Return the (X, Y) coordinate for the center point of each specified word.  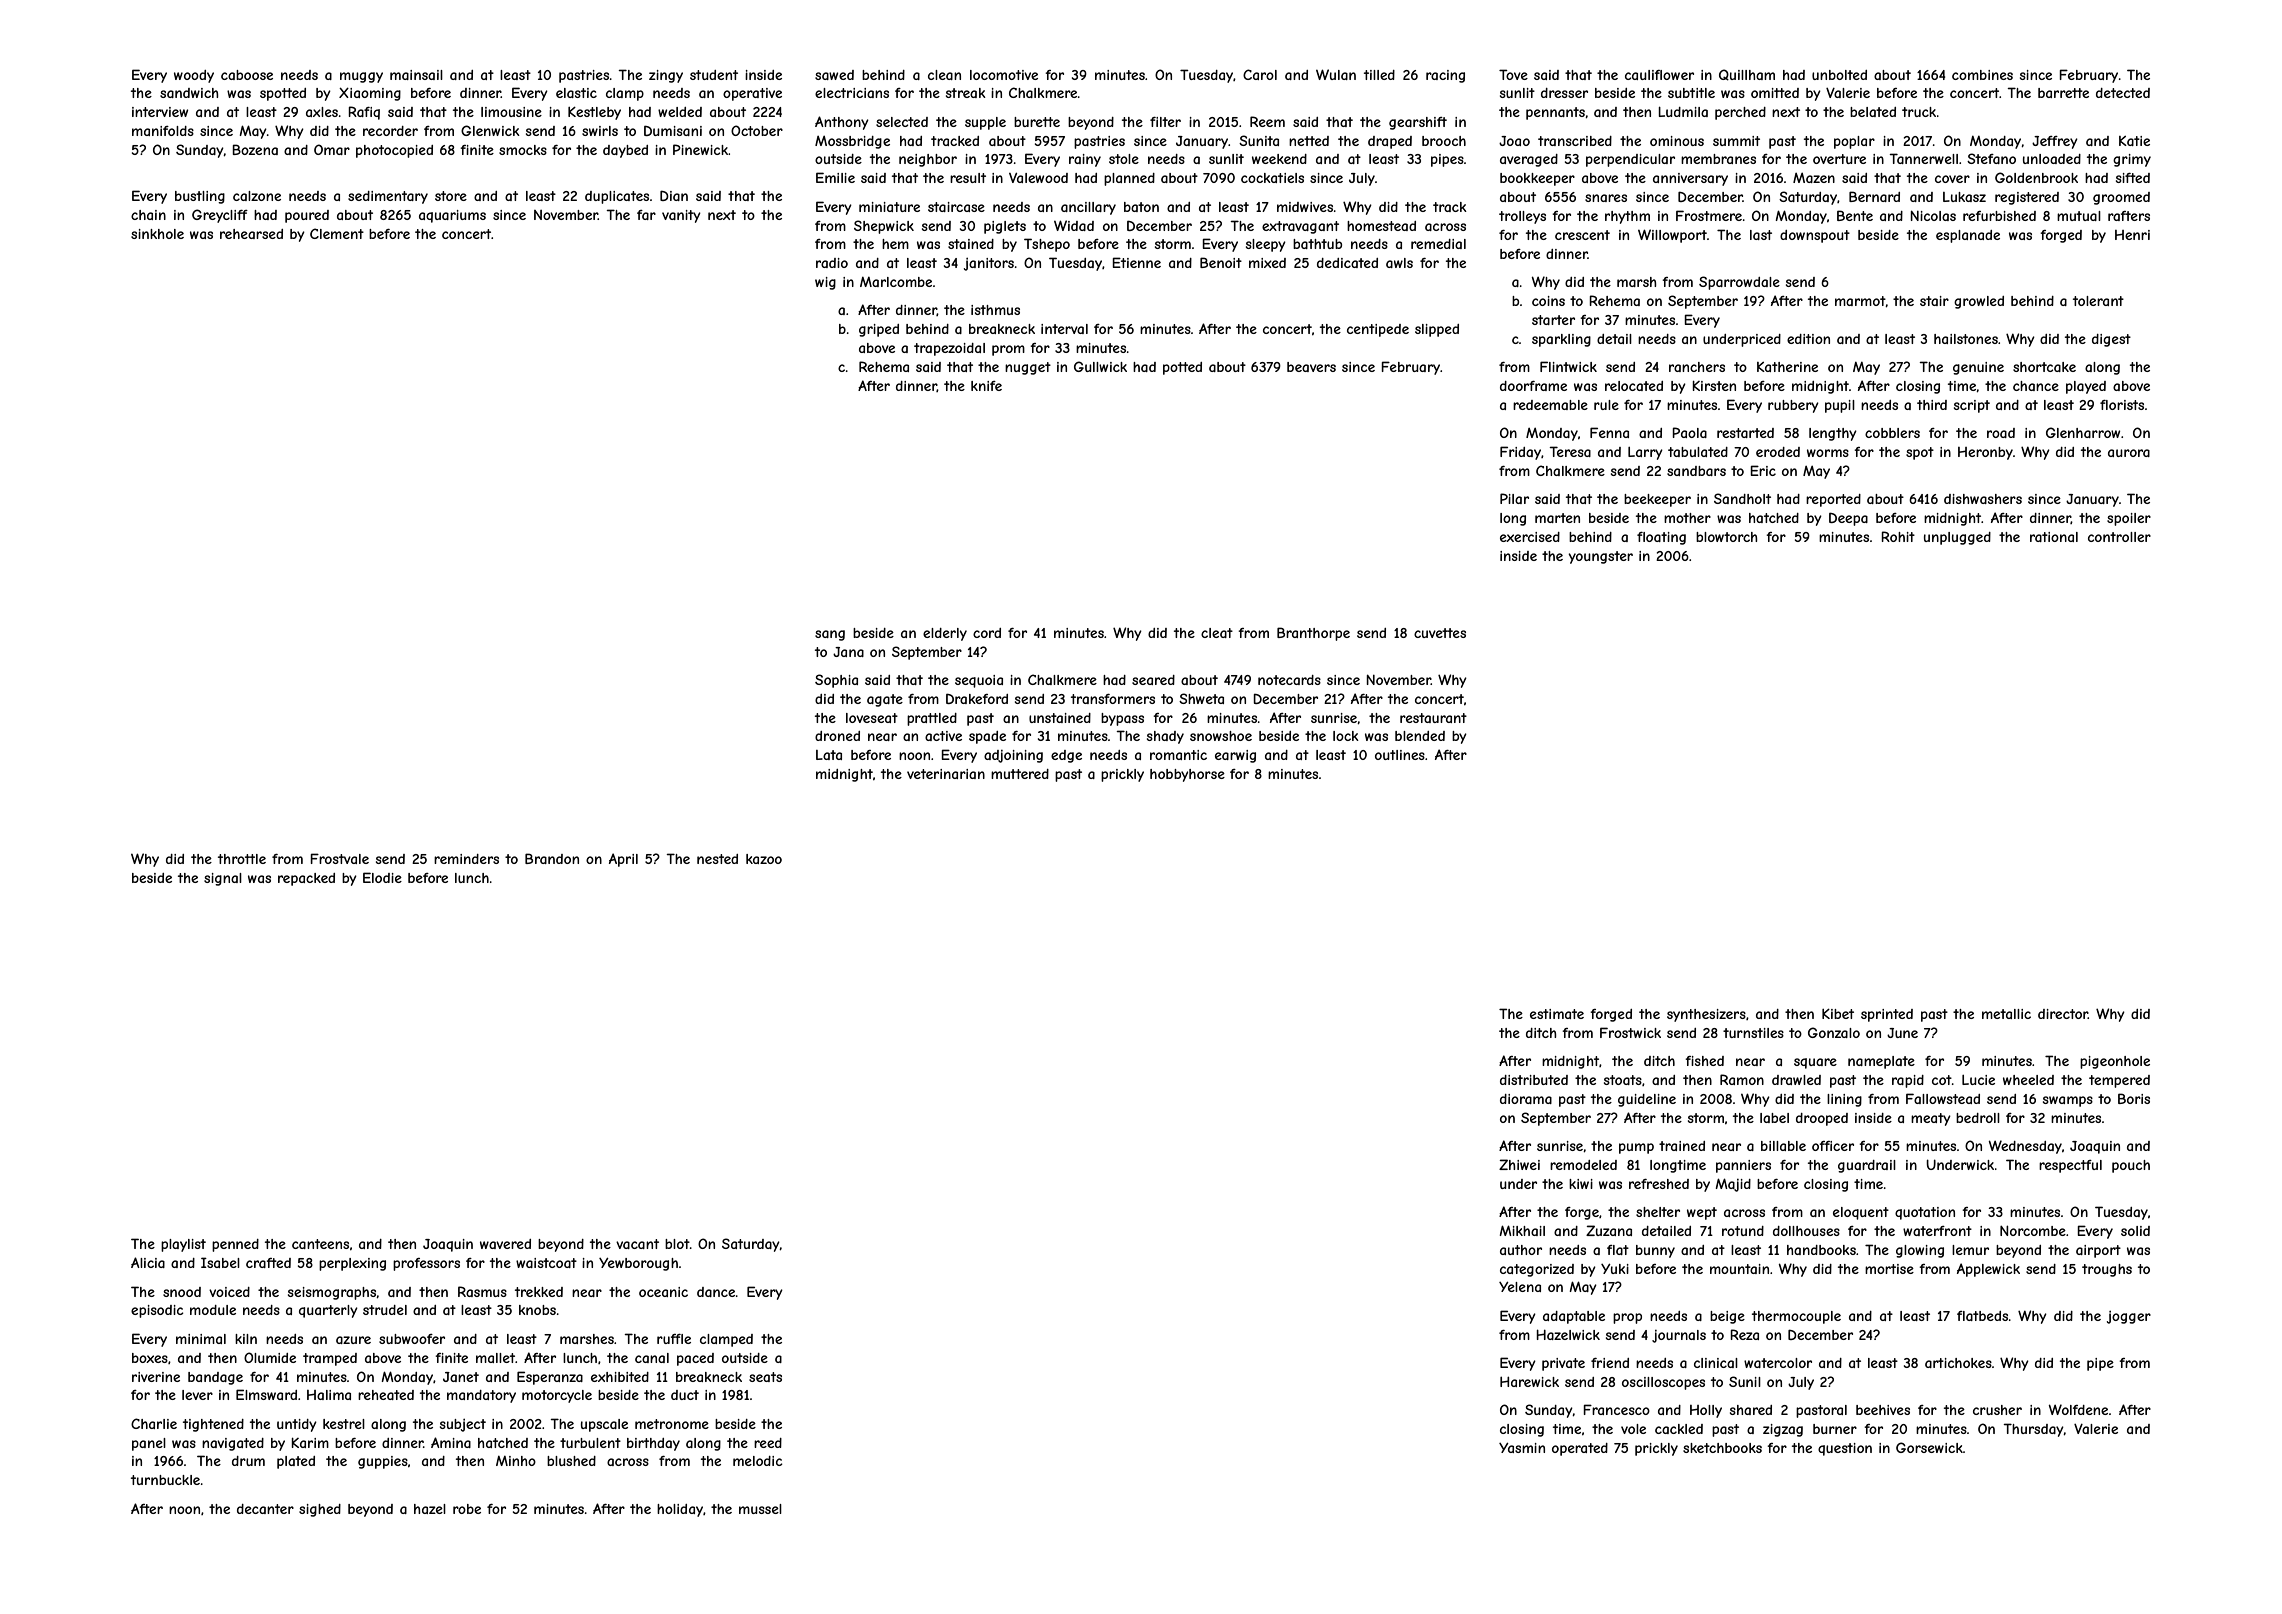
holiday (680, 1510)
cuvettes (1440, 633)
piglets (1005, 227)
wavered (505, 1244)
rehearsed (251, 234)
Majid (1733, 1185)
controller (2119, 537)
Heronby (1985, 453)
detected (2123, 93)
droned (837, 736)
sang (830, 635)
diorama (1526, 1099)
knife (986, 386)
